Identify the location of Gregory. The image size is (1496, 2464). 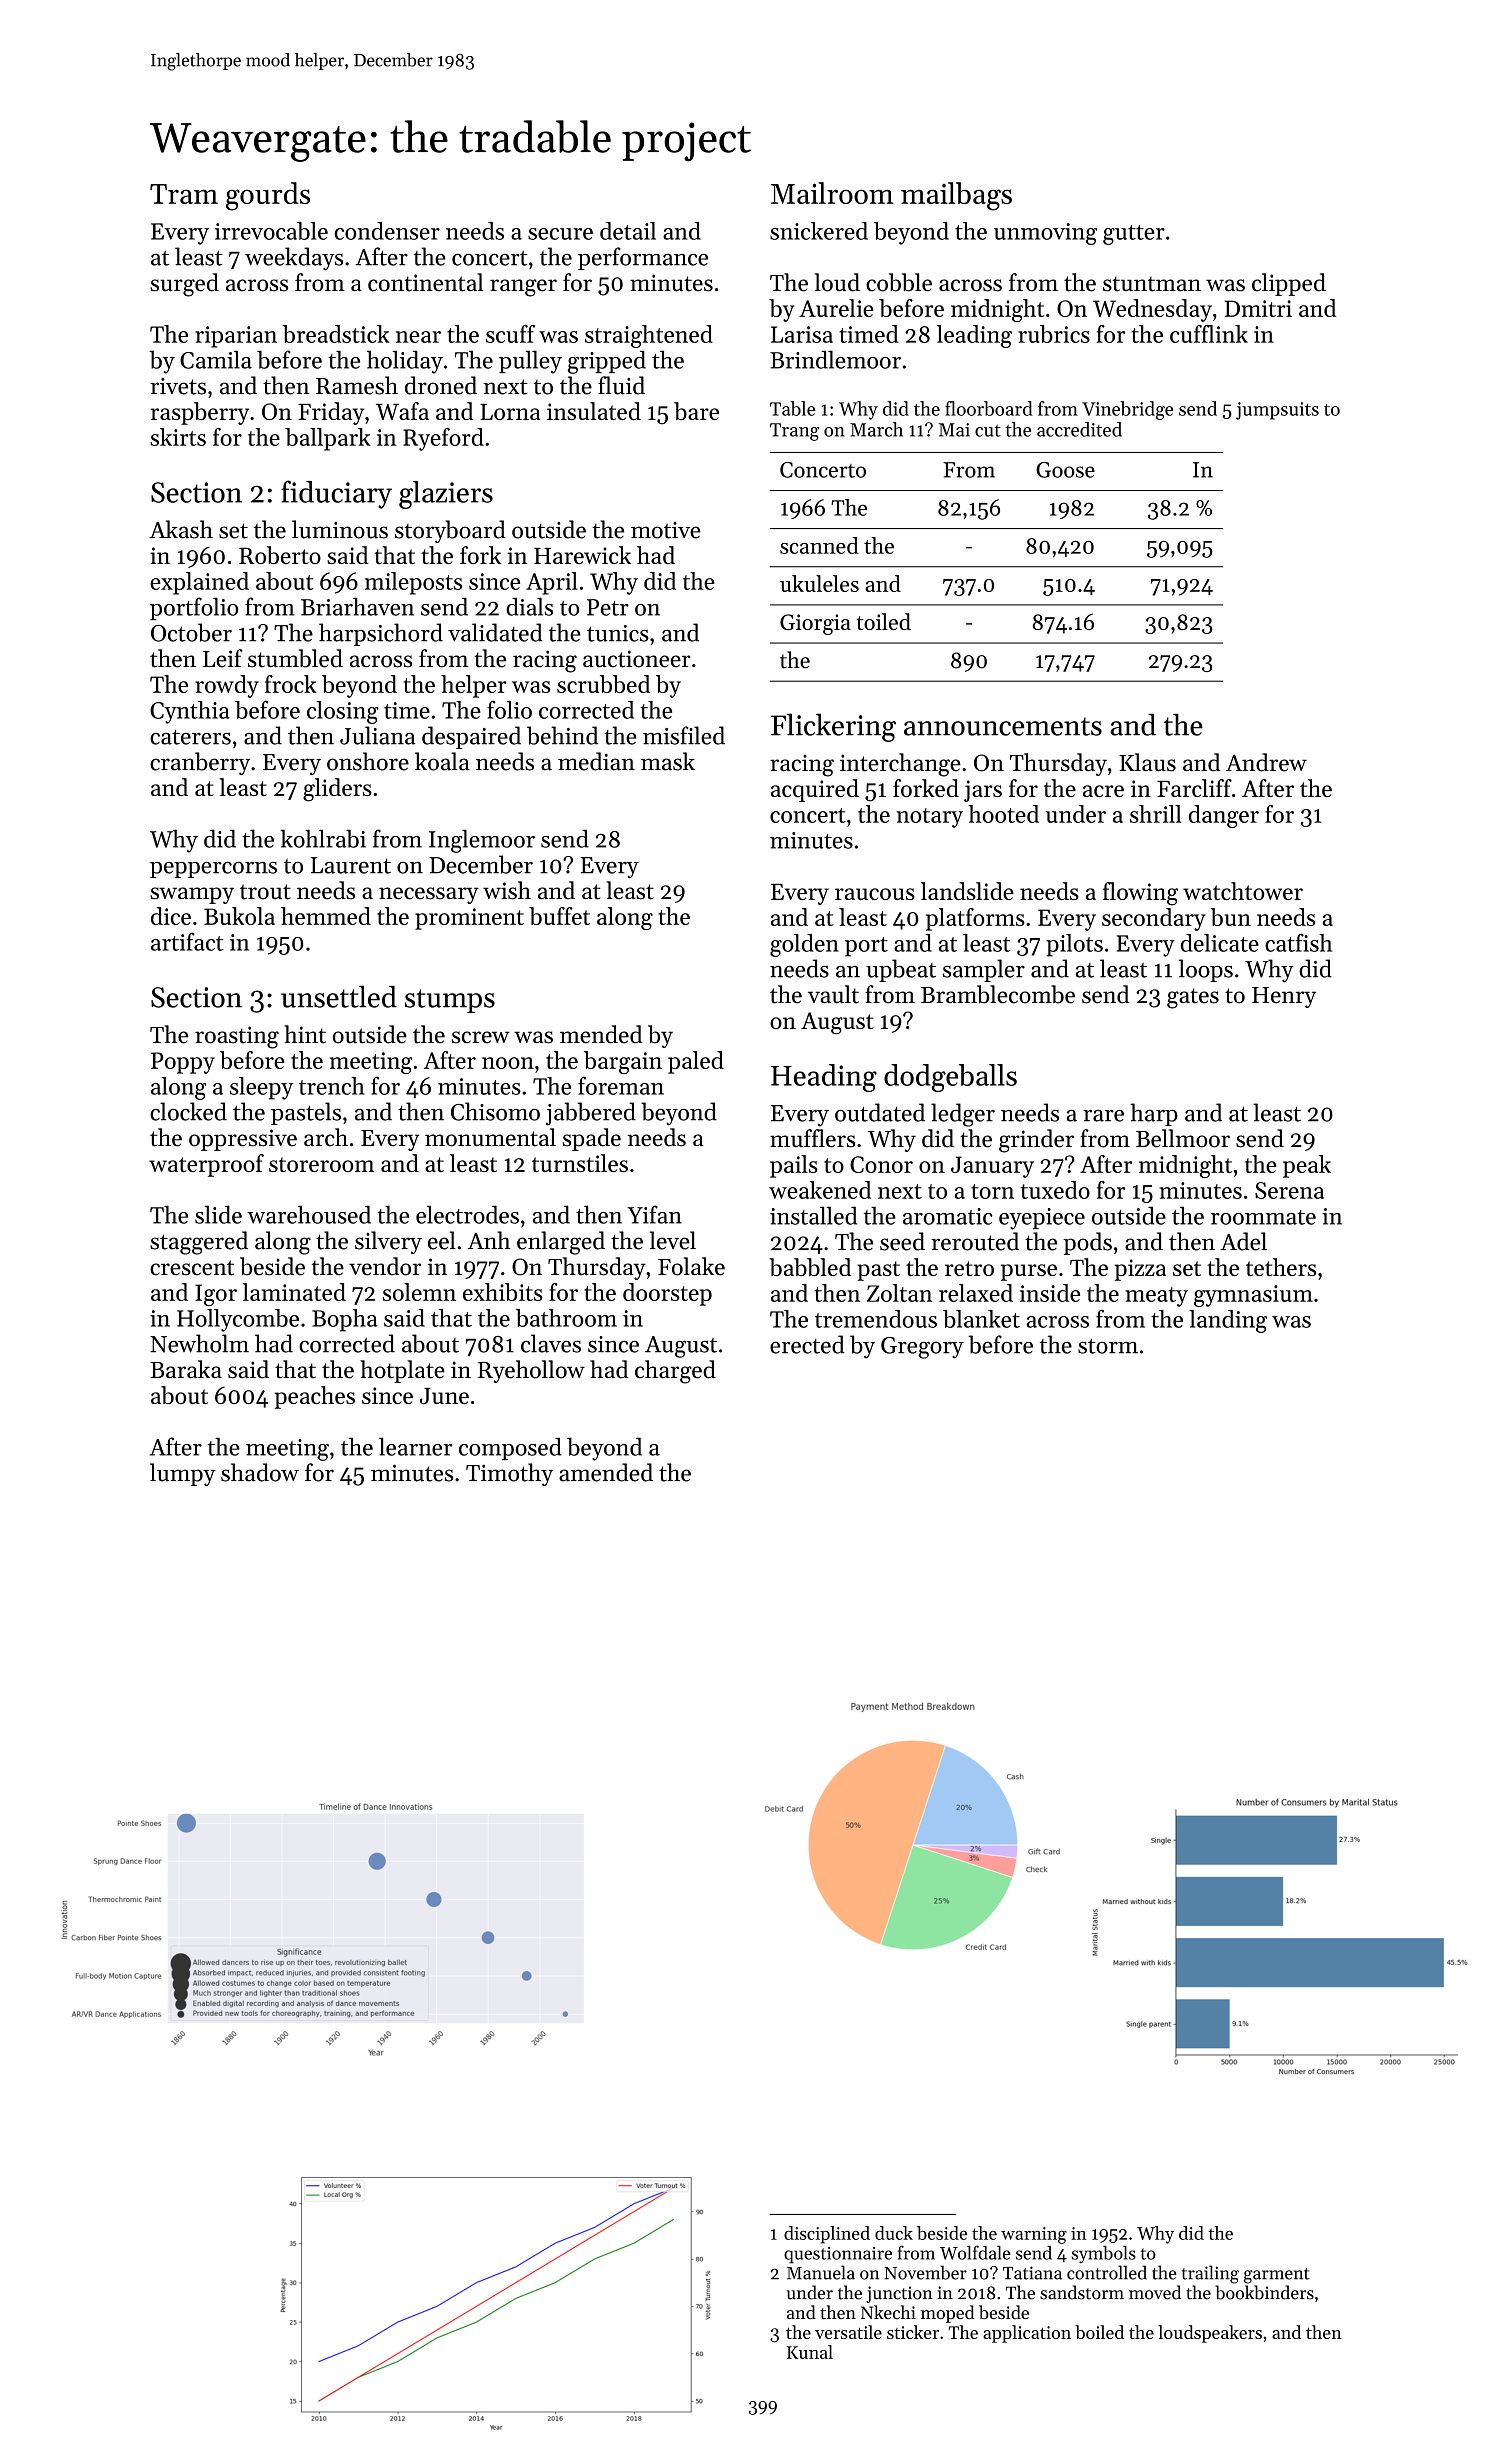
(922, 1348).
